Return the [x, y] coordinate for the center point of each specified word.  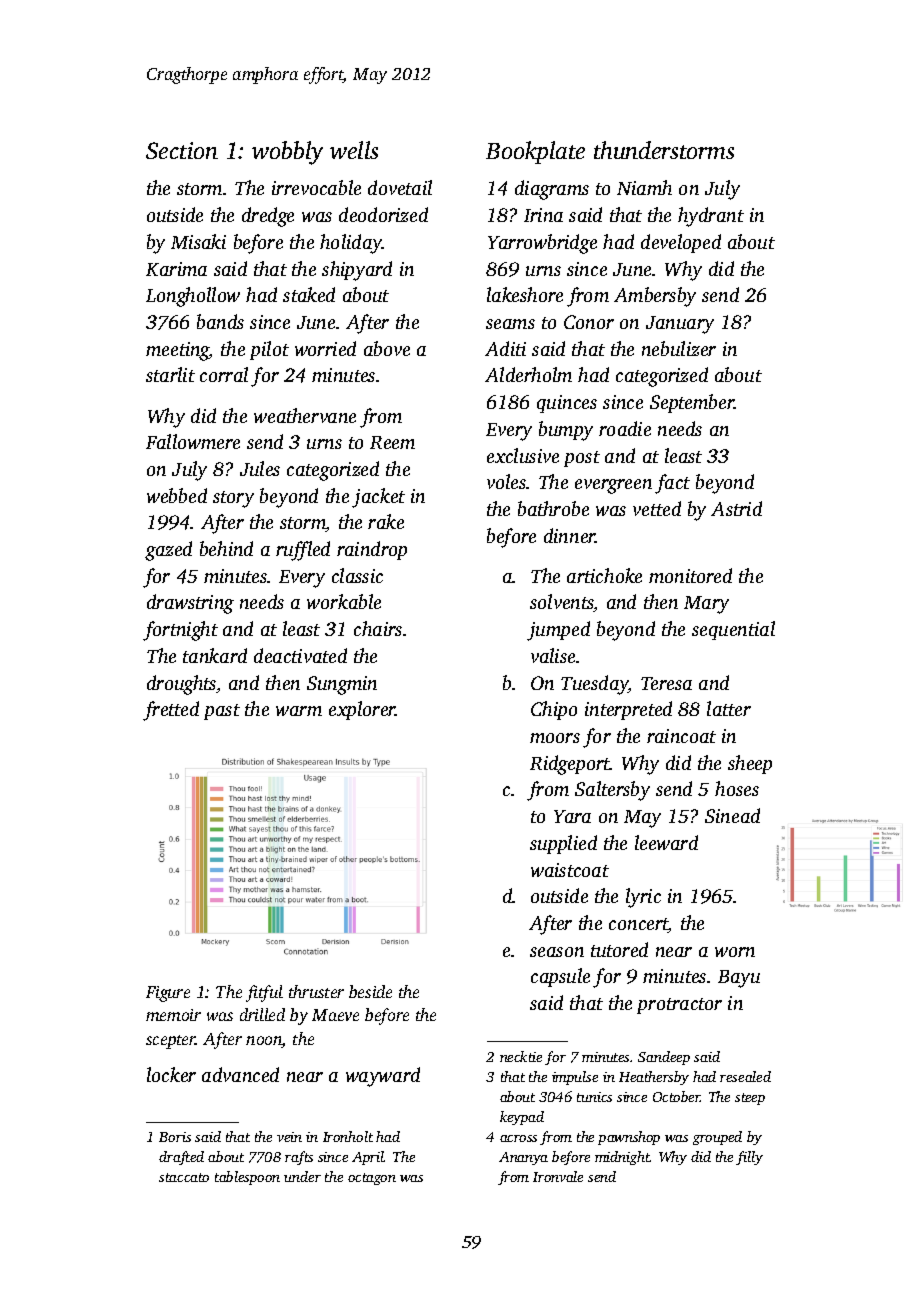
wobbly [287, 153]
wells [354, 150]
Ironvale [558, 1176]
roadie [625, 428]
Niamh [644, 187]
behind [226, 548]
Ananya [523, 1158]
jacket [378, 498]
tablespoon [247, 1178]
